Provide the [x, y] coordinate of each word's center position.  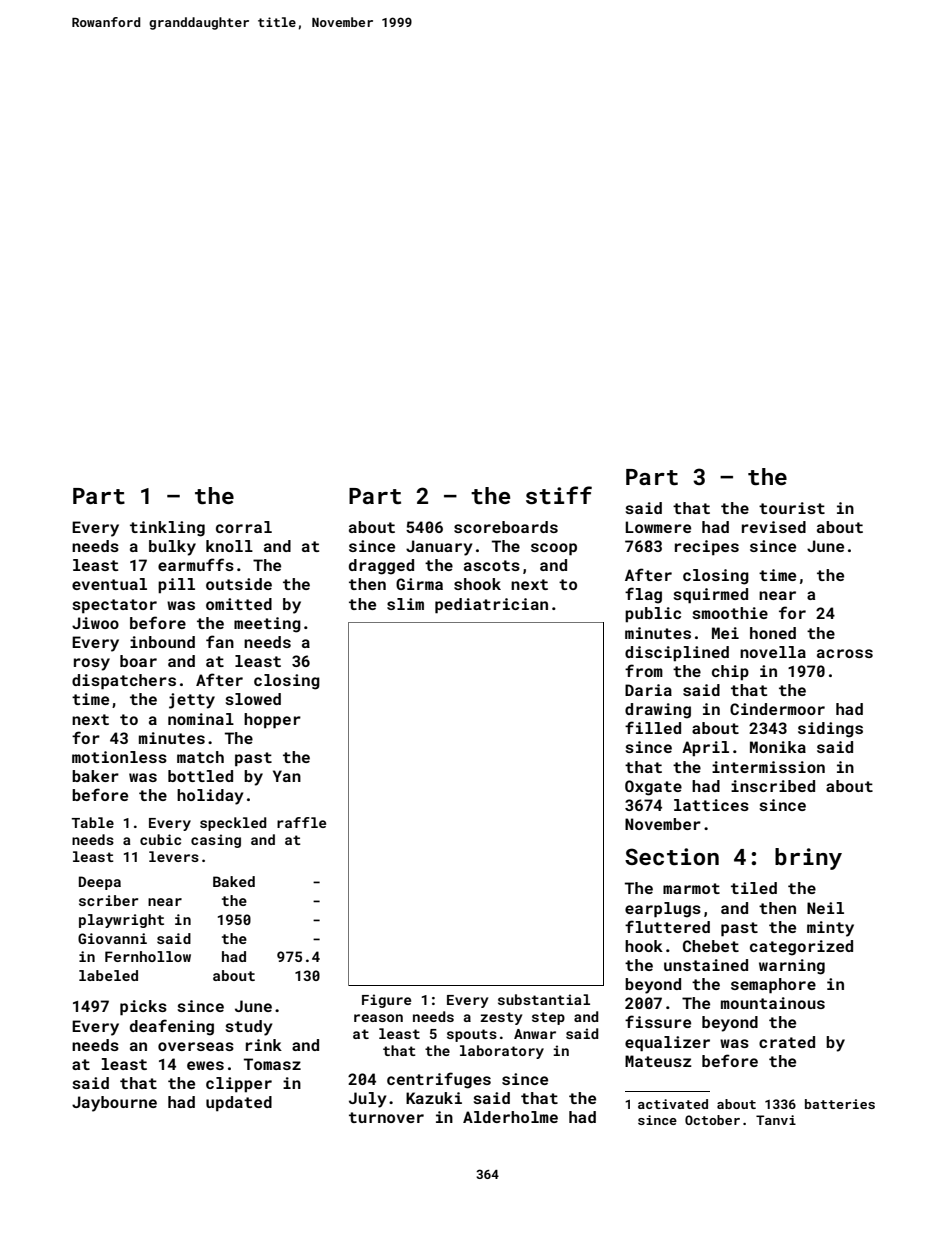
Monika [778, 747]
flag [643, 595]
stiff [559, 495]
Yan [287, 776]
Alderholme [510, 1117]
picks [143, 1008]
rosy [92, 664]
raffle [301, 822]
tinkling [167, 529]
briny [808, 859]
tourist [792, 508]
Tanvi [776, 1120]
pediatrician [491, 606]
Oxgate [653, 788]
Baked [234, 881]
